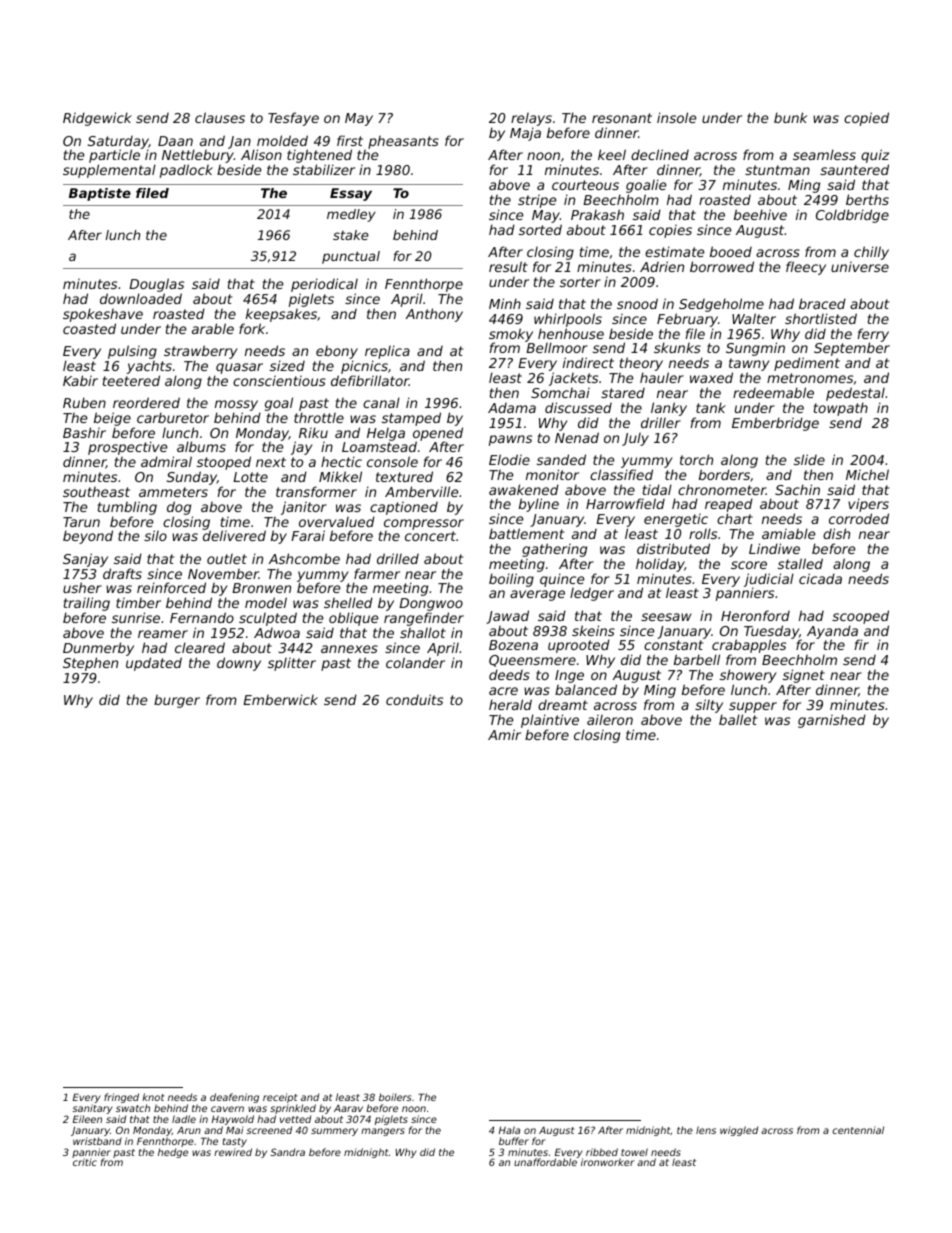 This screenshot has height=1233, width=952. Describe the element at coordinates (507, 617) in the screenshot. I see `Jawad` at that location.
